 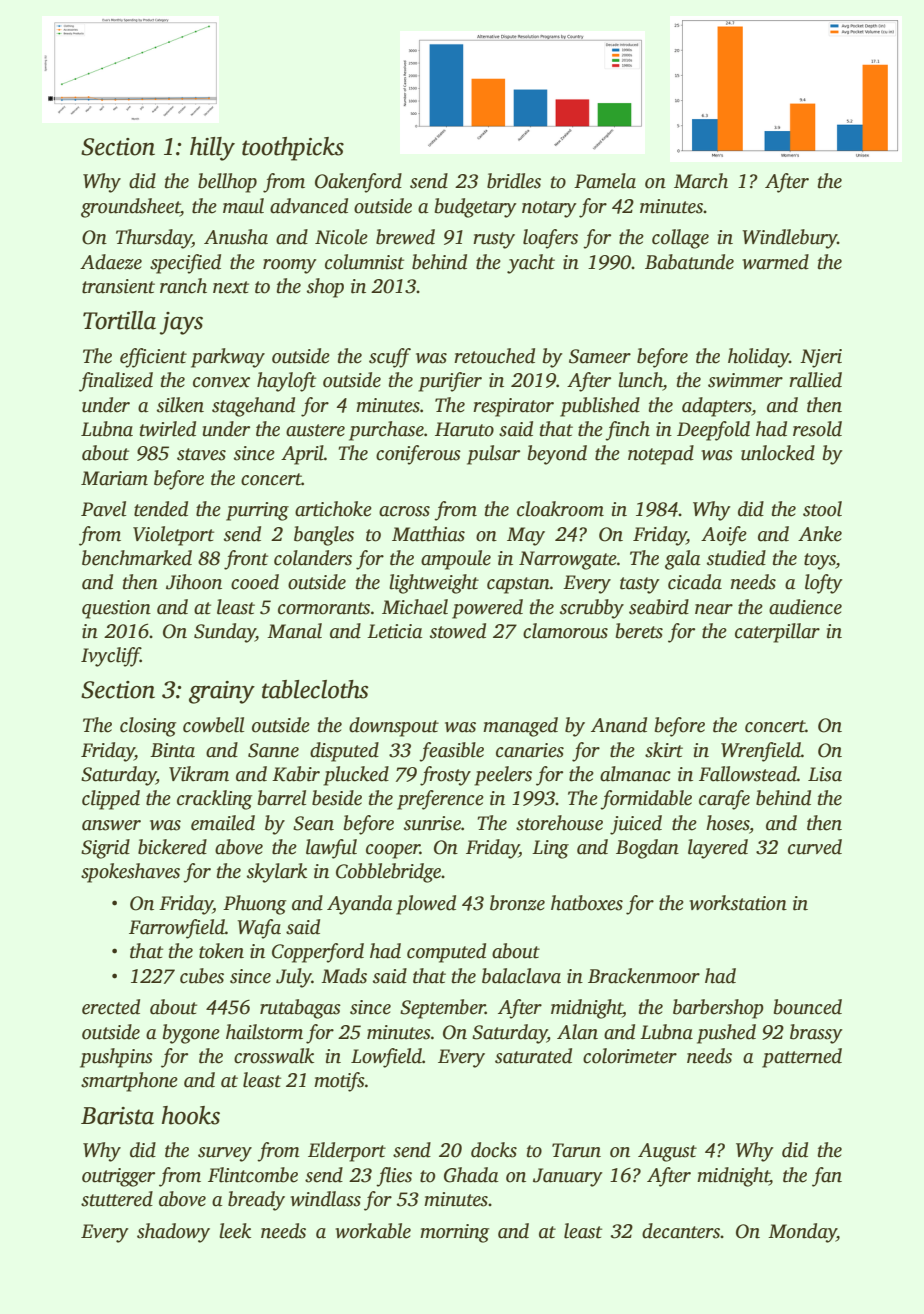 What do you see at coordinates (605, 181) in the screenshot?
I see `Pamela` at bounding box center [605, 181].
